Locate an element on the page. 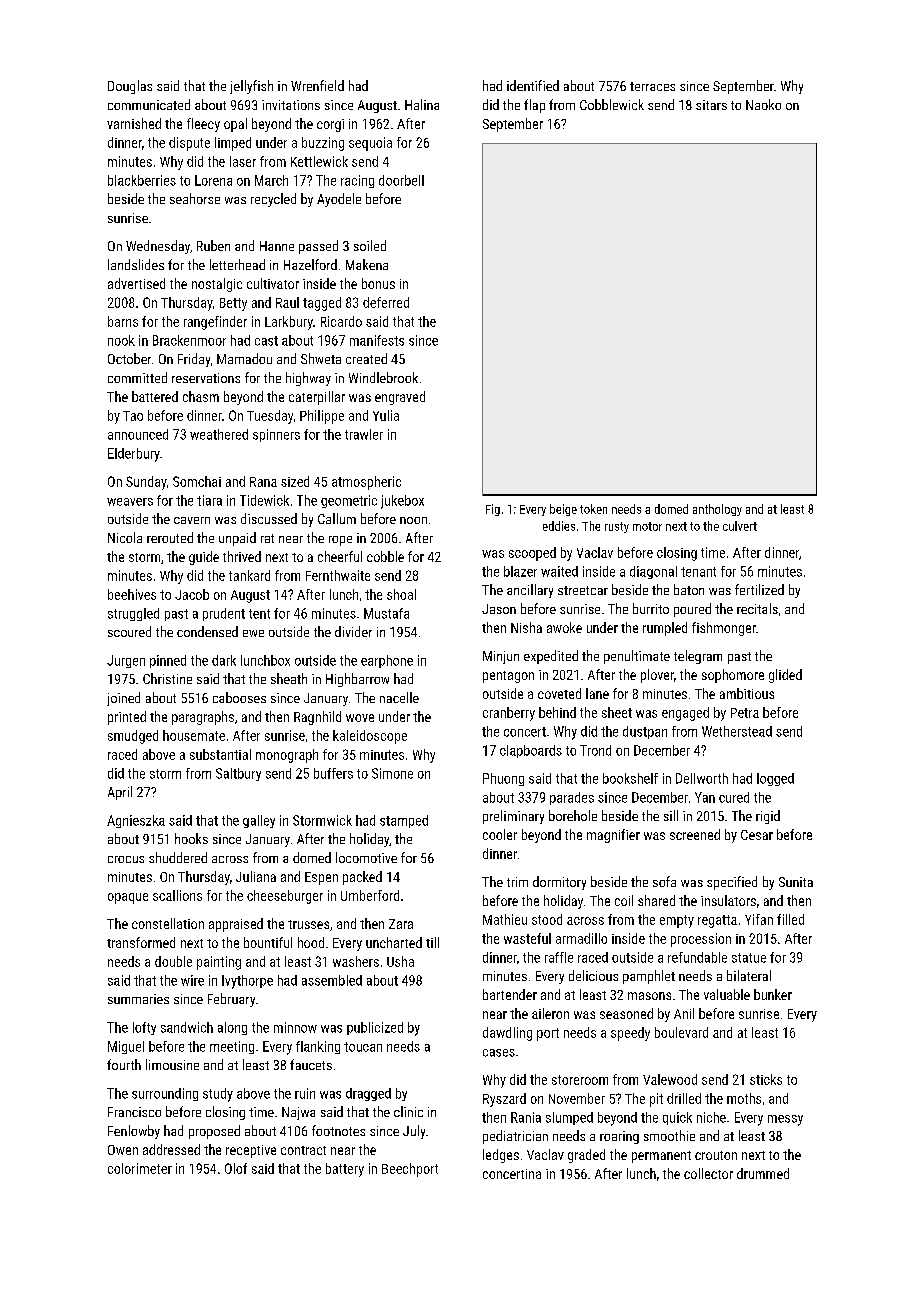 This document has height=1314, width=924. Sunday is located at coordinates (146, 483).
